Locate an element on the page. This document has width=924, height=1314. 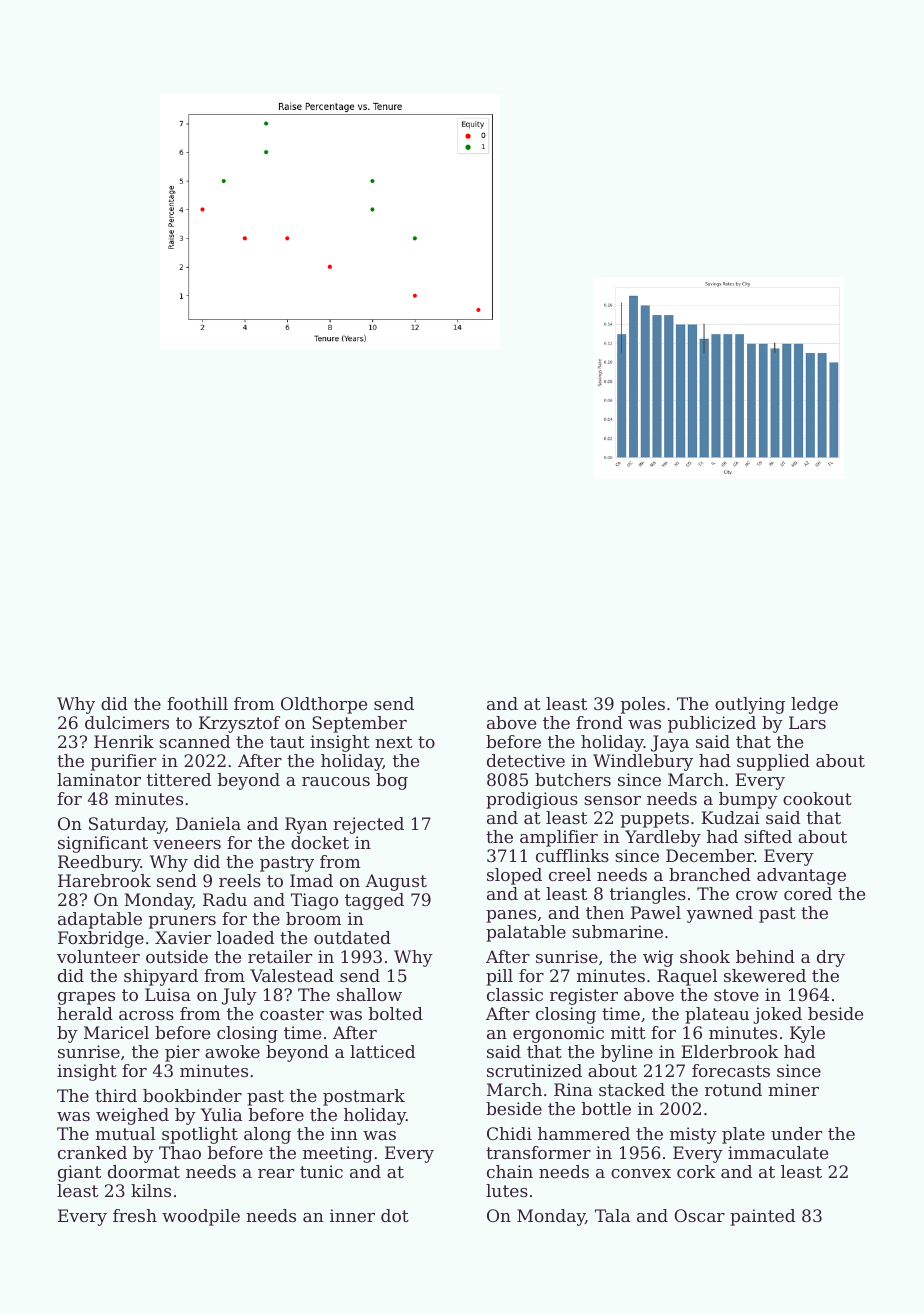
dry is located at coordinates (831, 958).
